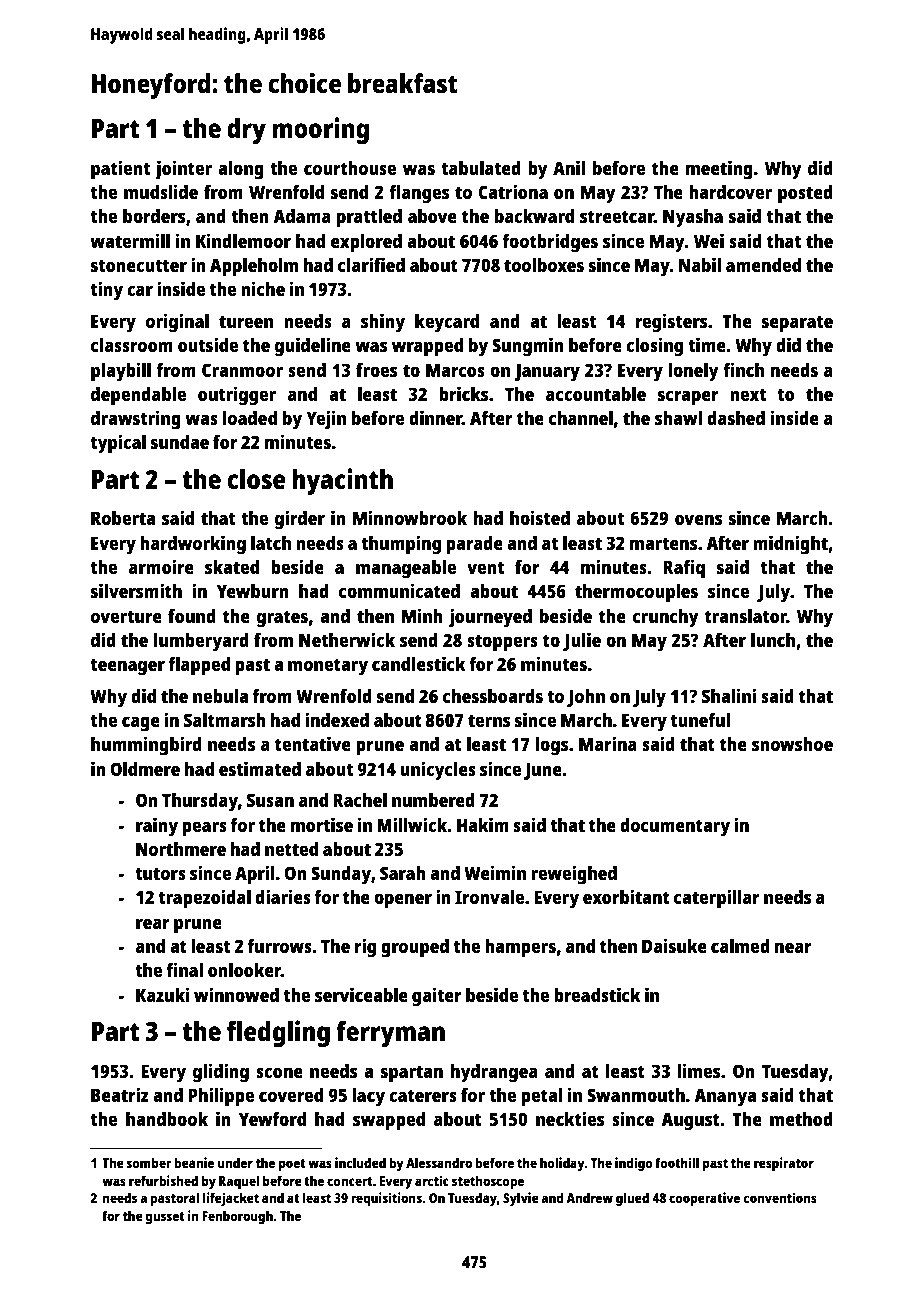  Describe the element at coordinates (773, 640) in the screenshot. I see `lunch` at that location.
